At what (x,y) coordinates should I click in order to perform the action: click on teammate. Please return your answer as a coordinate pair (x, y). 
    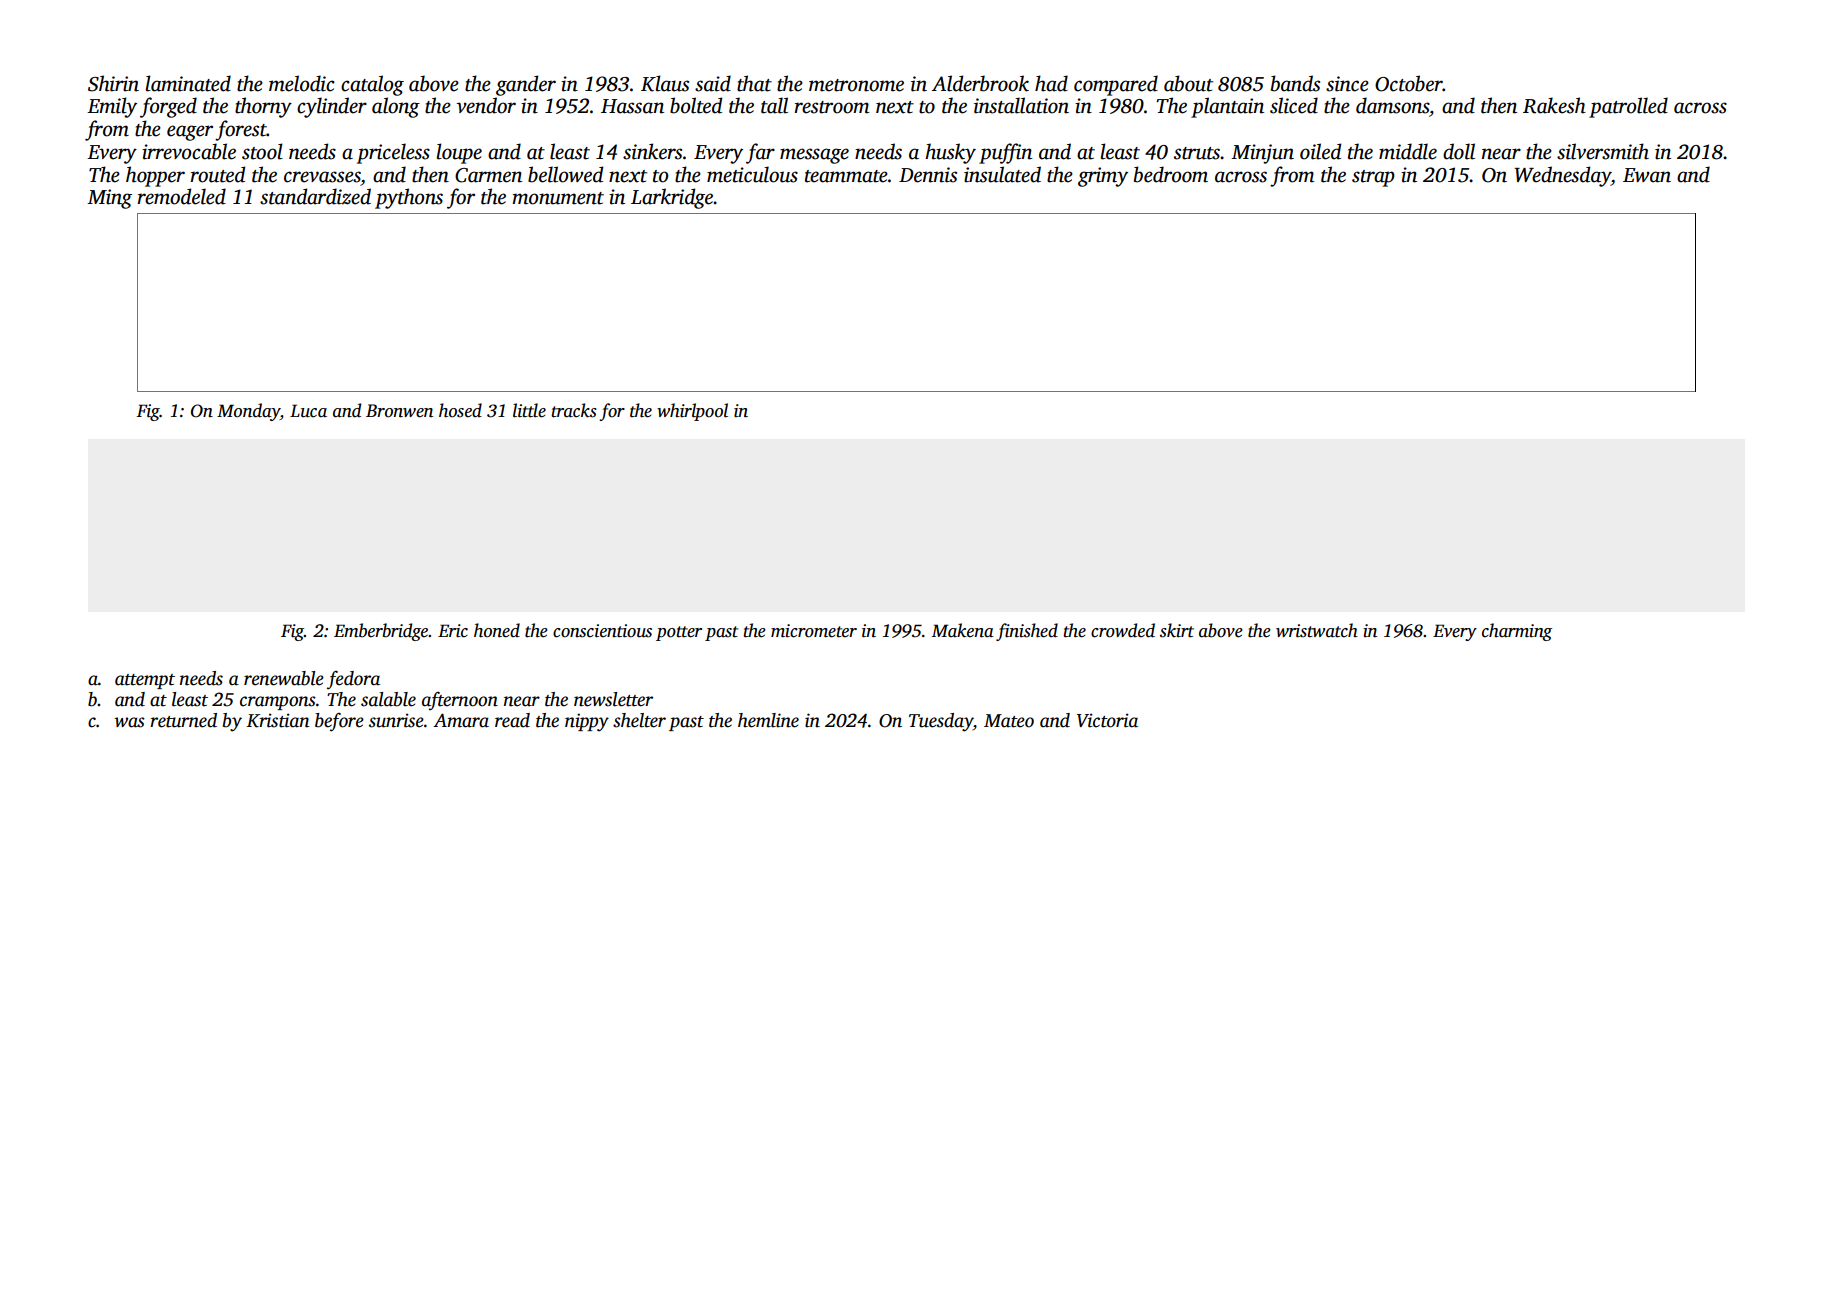
    Looking at the image, I should click on (846, 176).
